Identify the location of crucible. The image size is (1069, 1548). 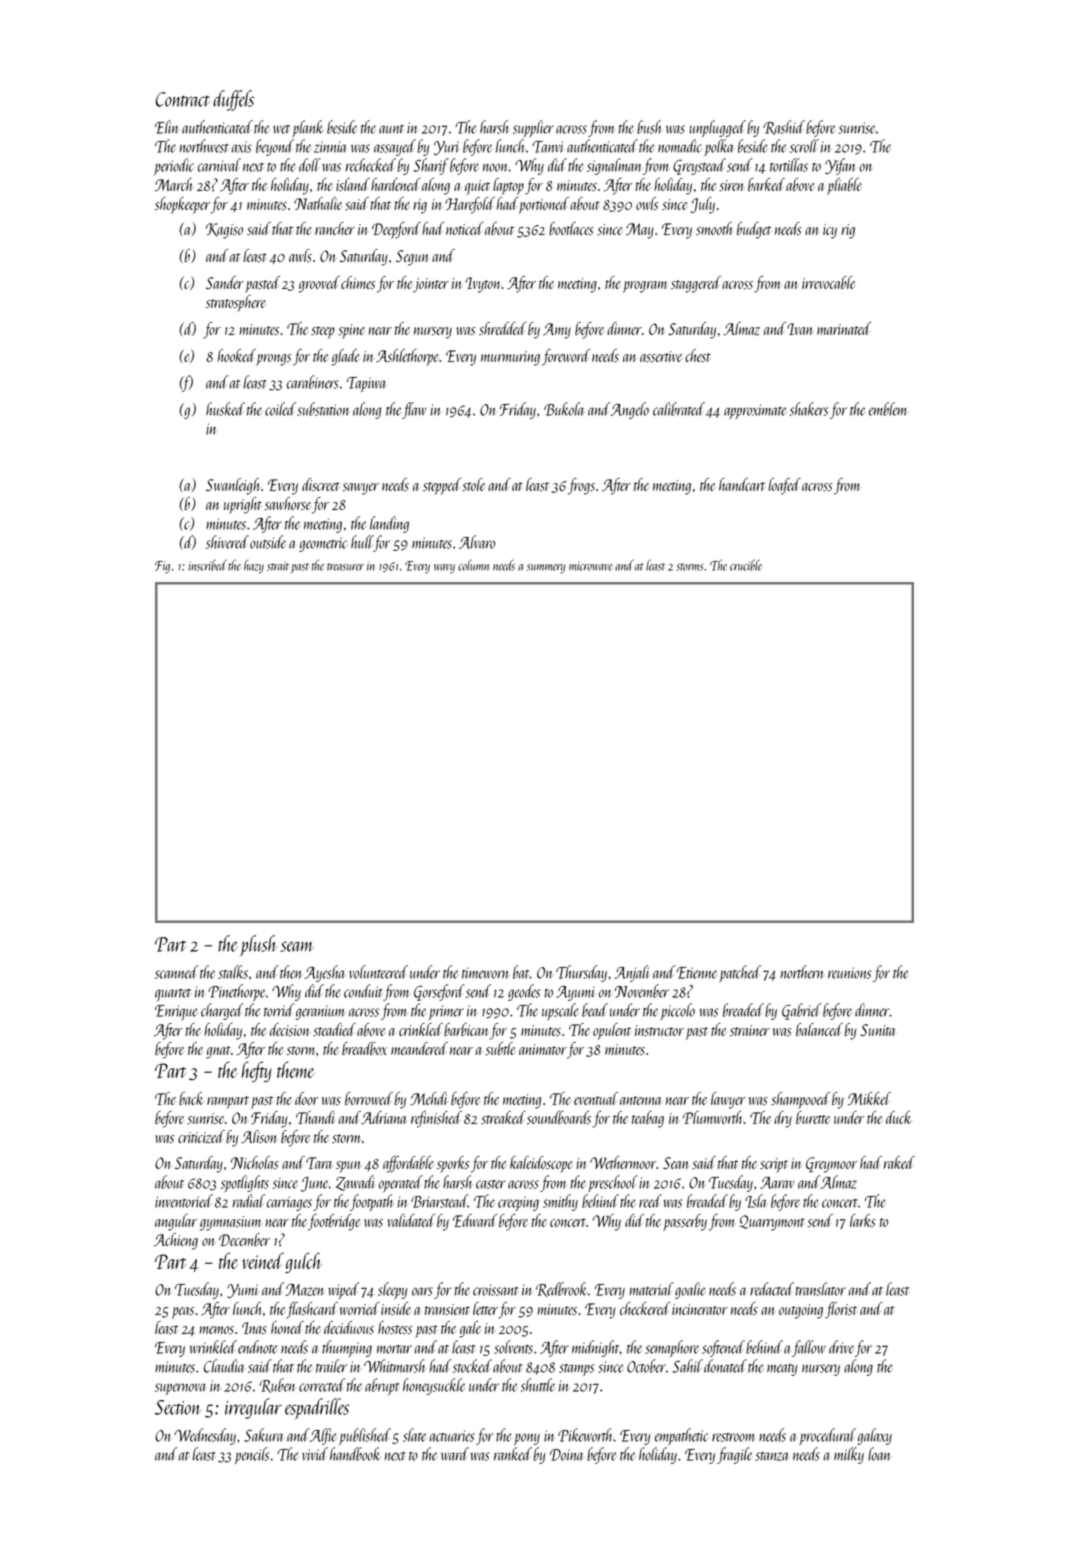
(746, 565).
